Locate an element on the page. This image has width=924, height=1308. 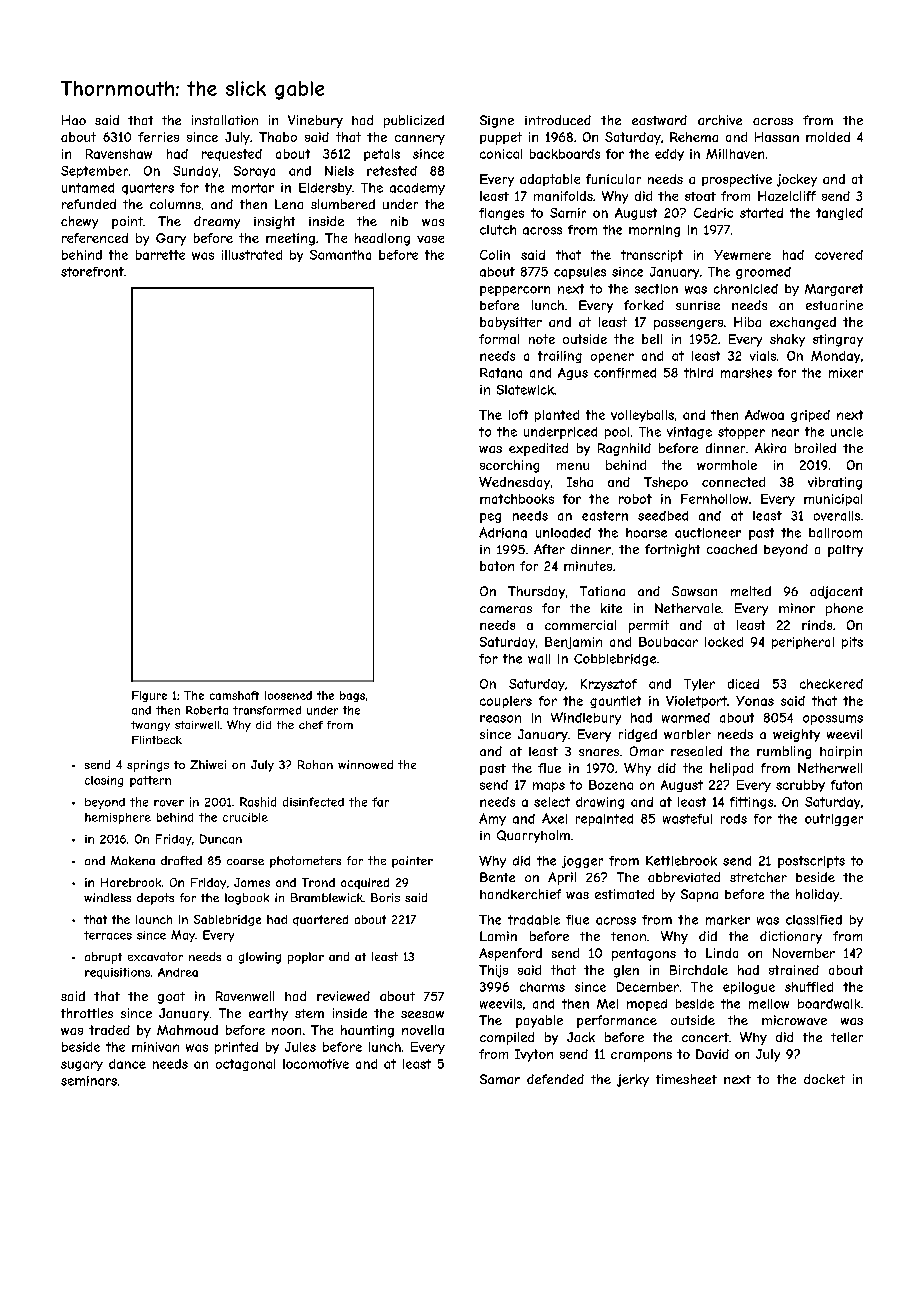
loft is located at coordinates (518, 415).
